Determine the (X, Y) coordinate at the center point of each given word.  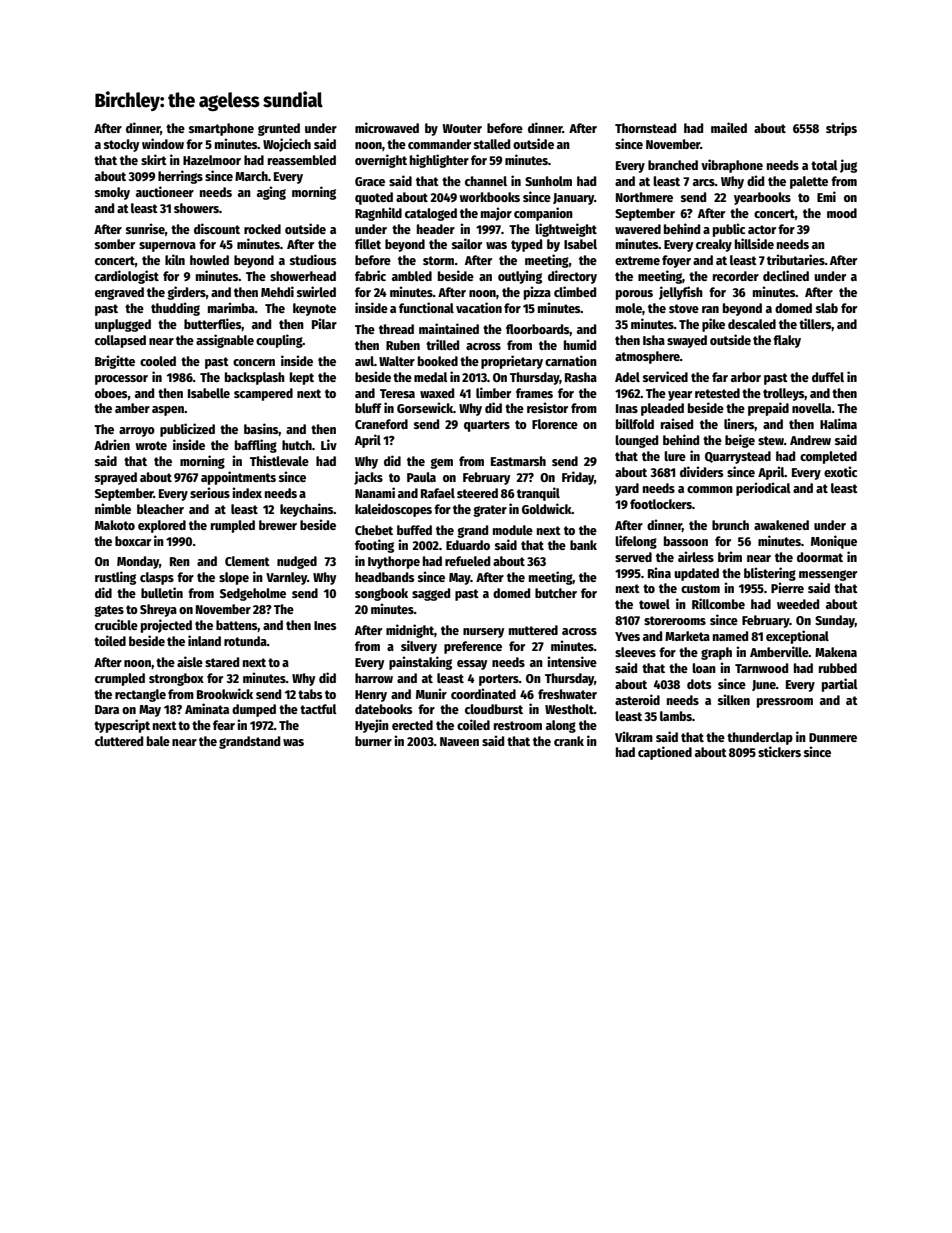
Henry (371, 696)
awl (364, 361)
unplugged (123, 325)
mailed (729, 127)
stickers (779, 751)
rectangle (140, 695)
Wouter (462, 128)
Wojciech (287, 145)
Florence (555, 424)
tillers (815, 324)
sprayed (116, 478)
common (710, 489)
